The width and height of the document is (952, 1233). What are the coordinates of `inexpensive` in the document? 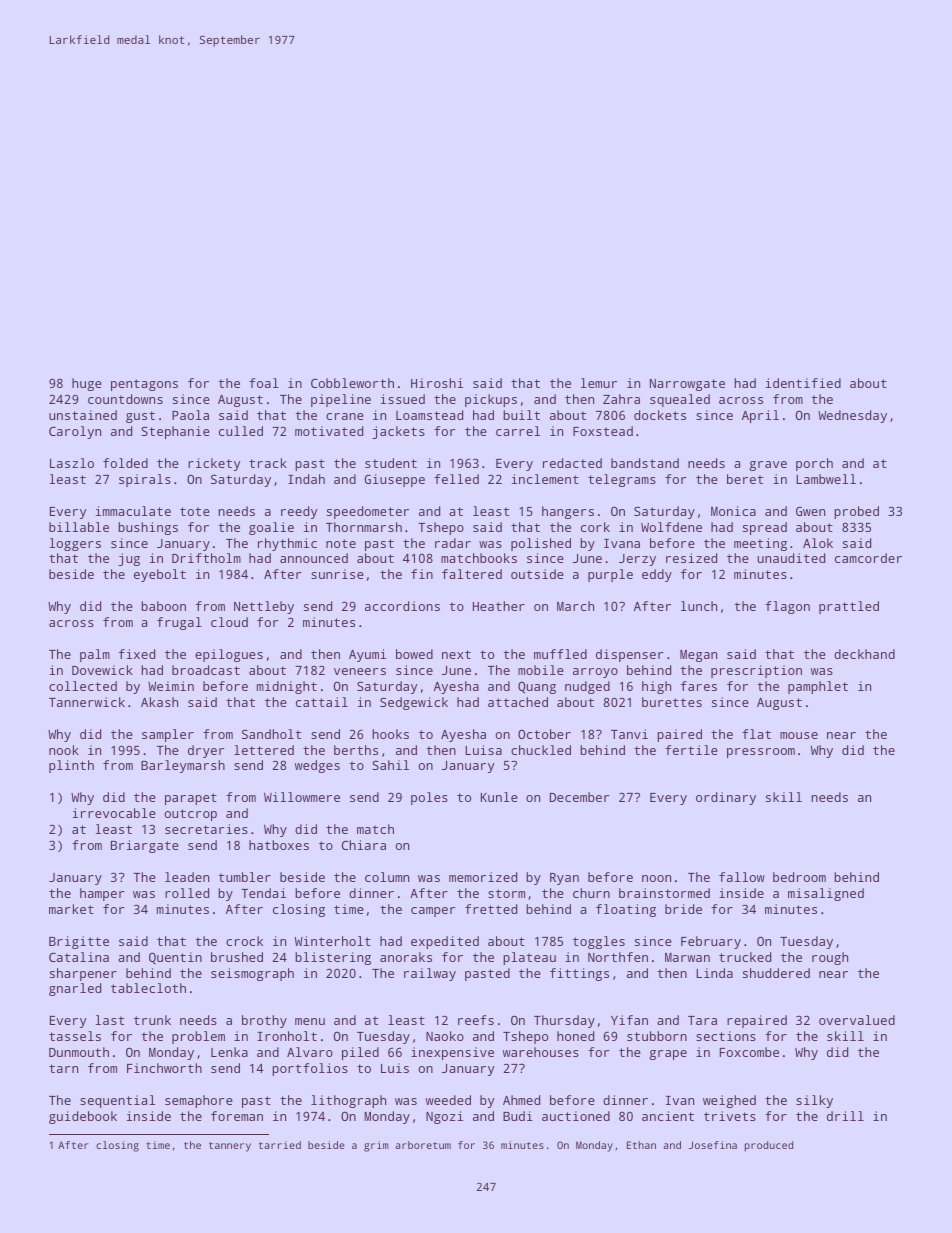 It's located at (452, 1053).
